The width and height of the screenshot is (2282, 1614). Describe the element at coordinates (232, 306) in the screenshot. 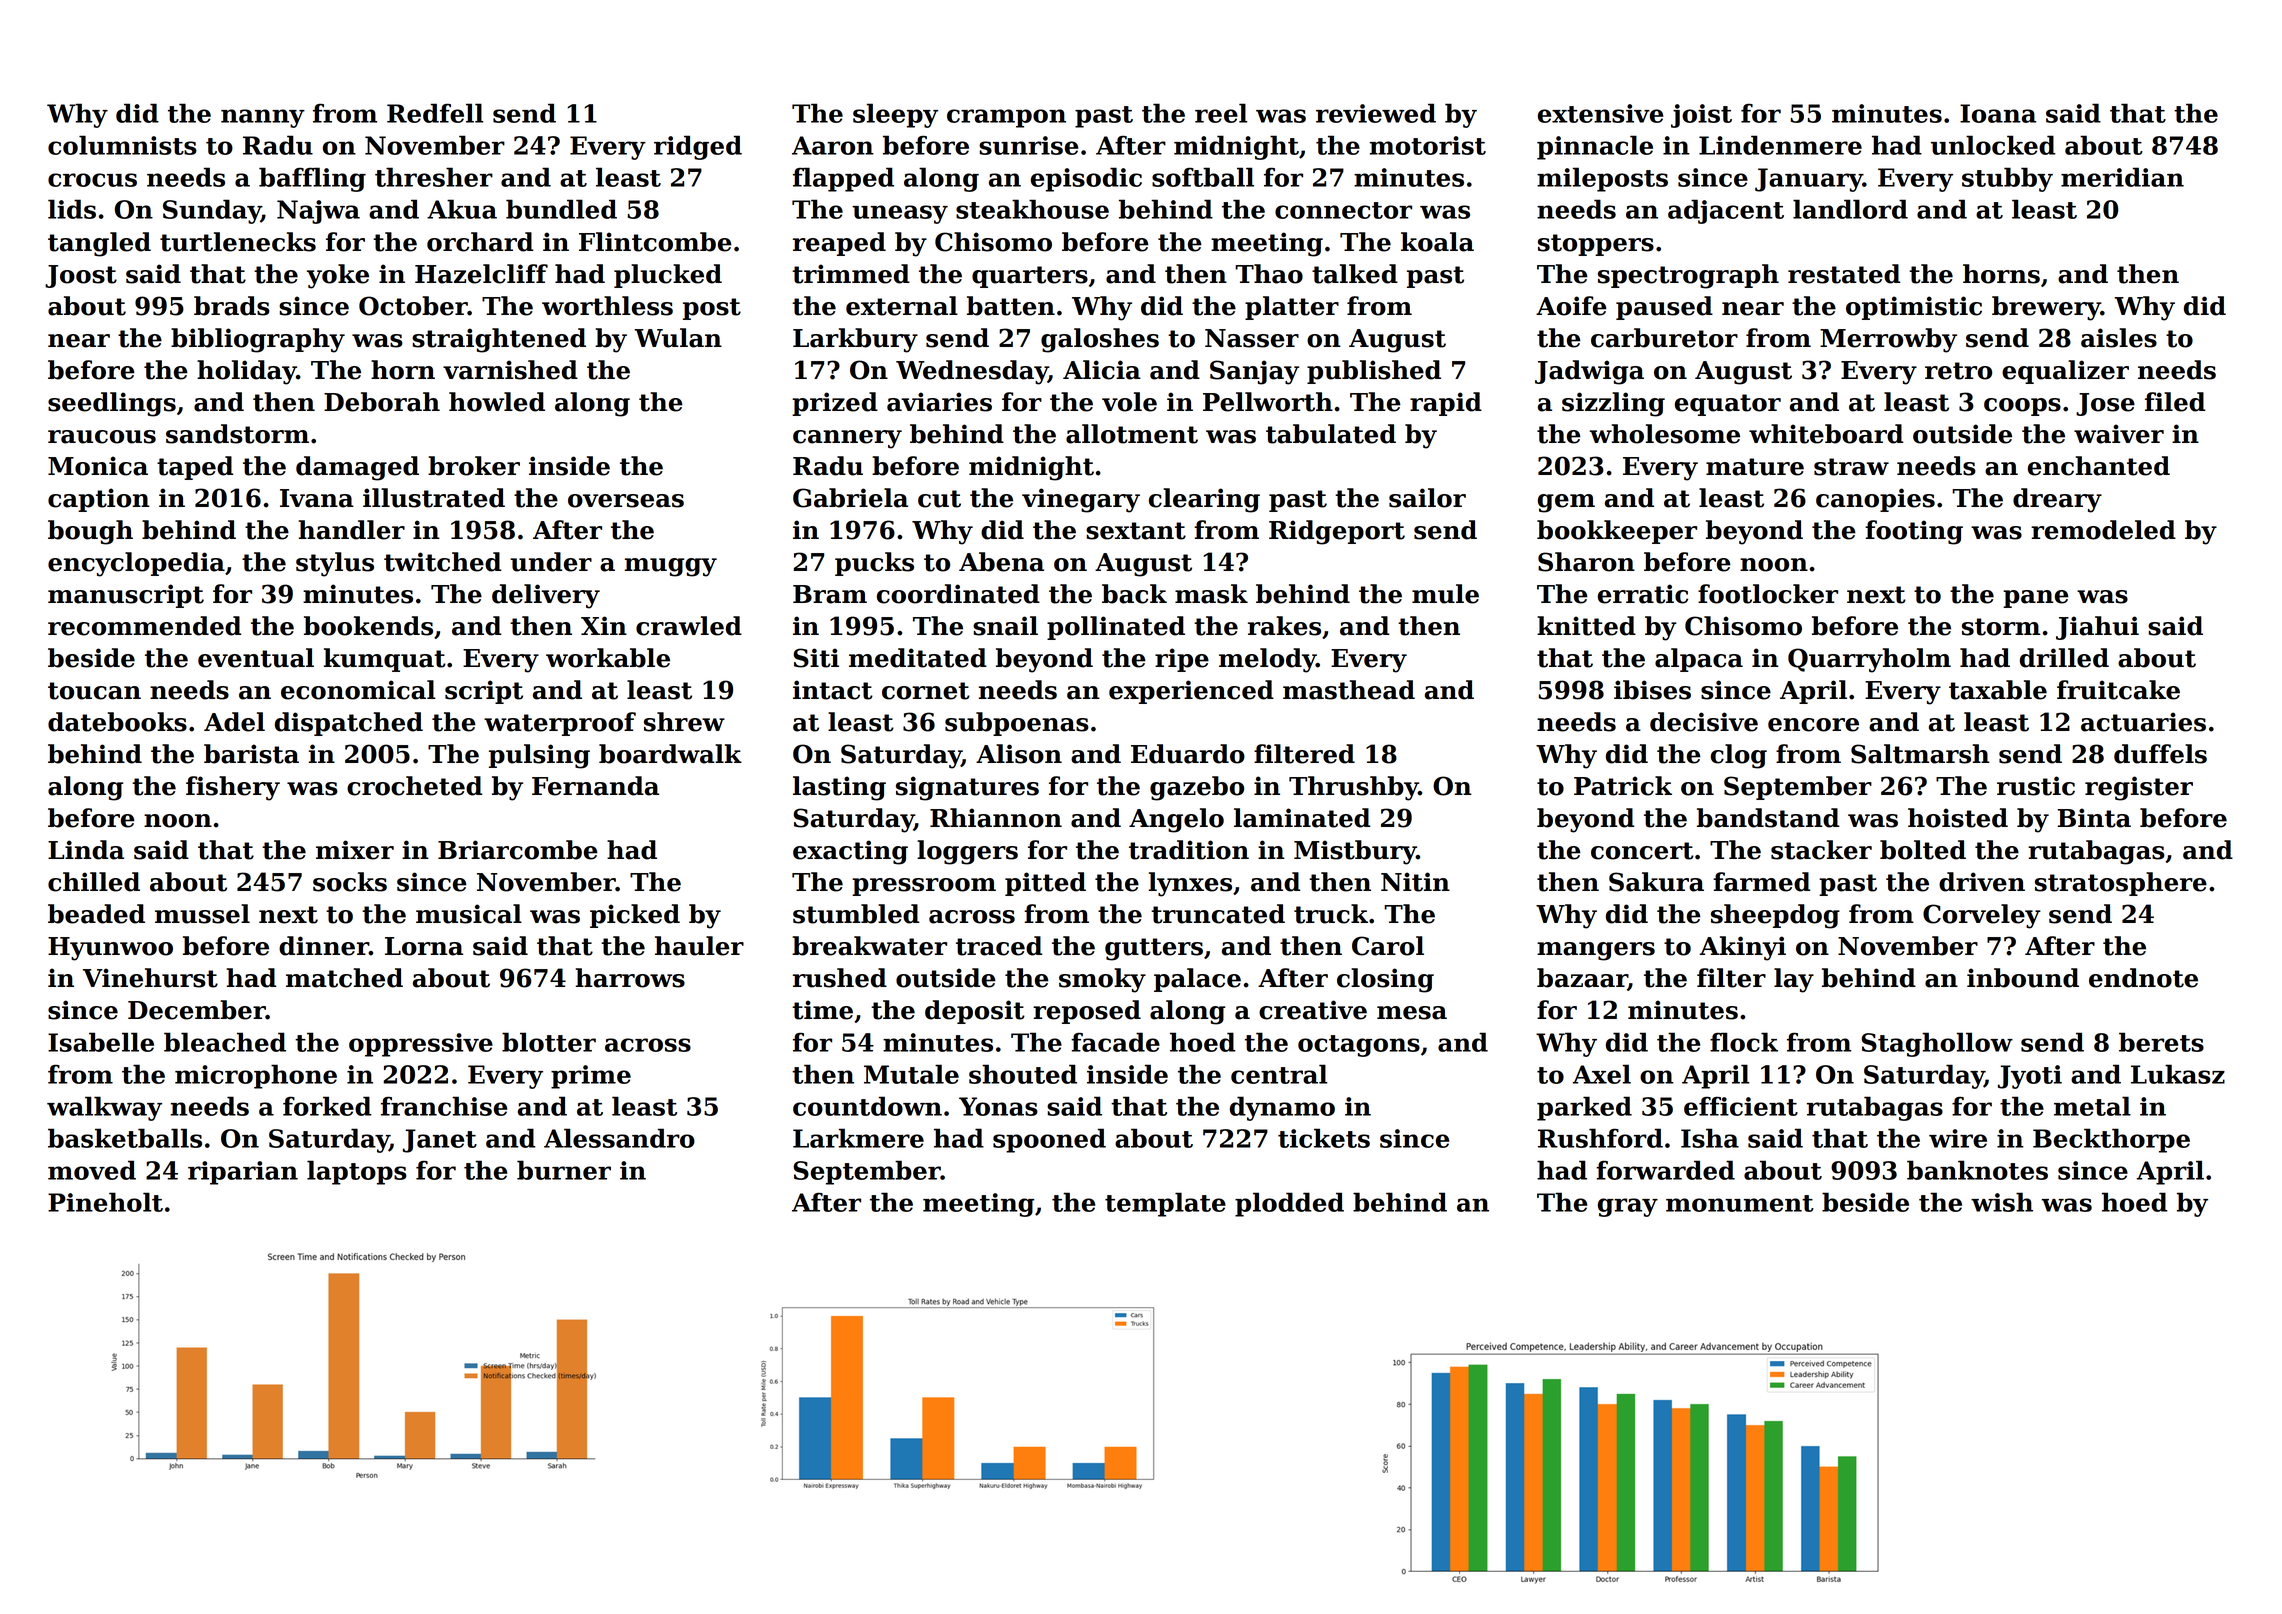

I see `brads` at that location.
